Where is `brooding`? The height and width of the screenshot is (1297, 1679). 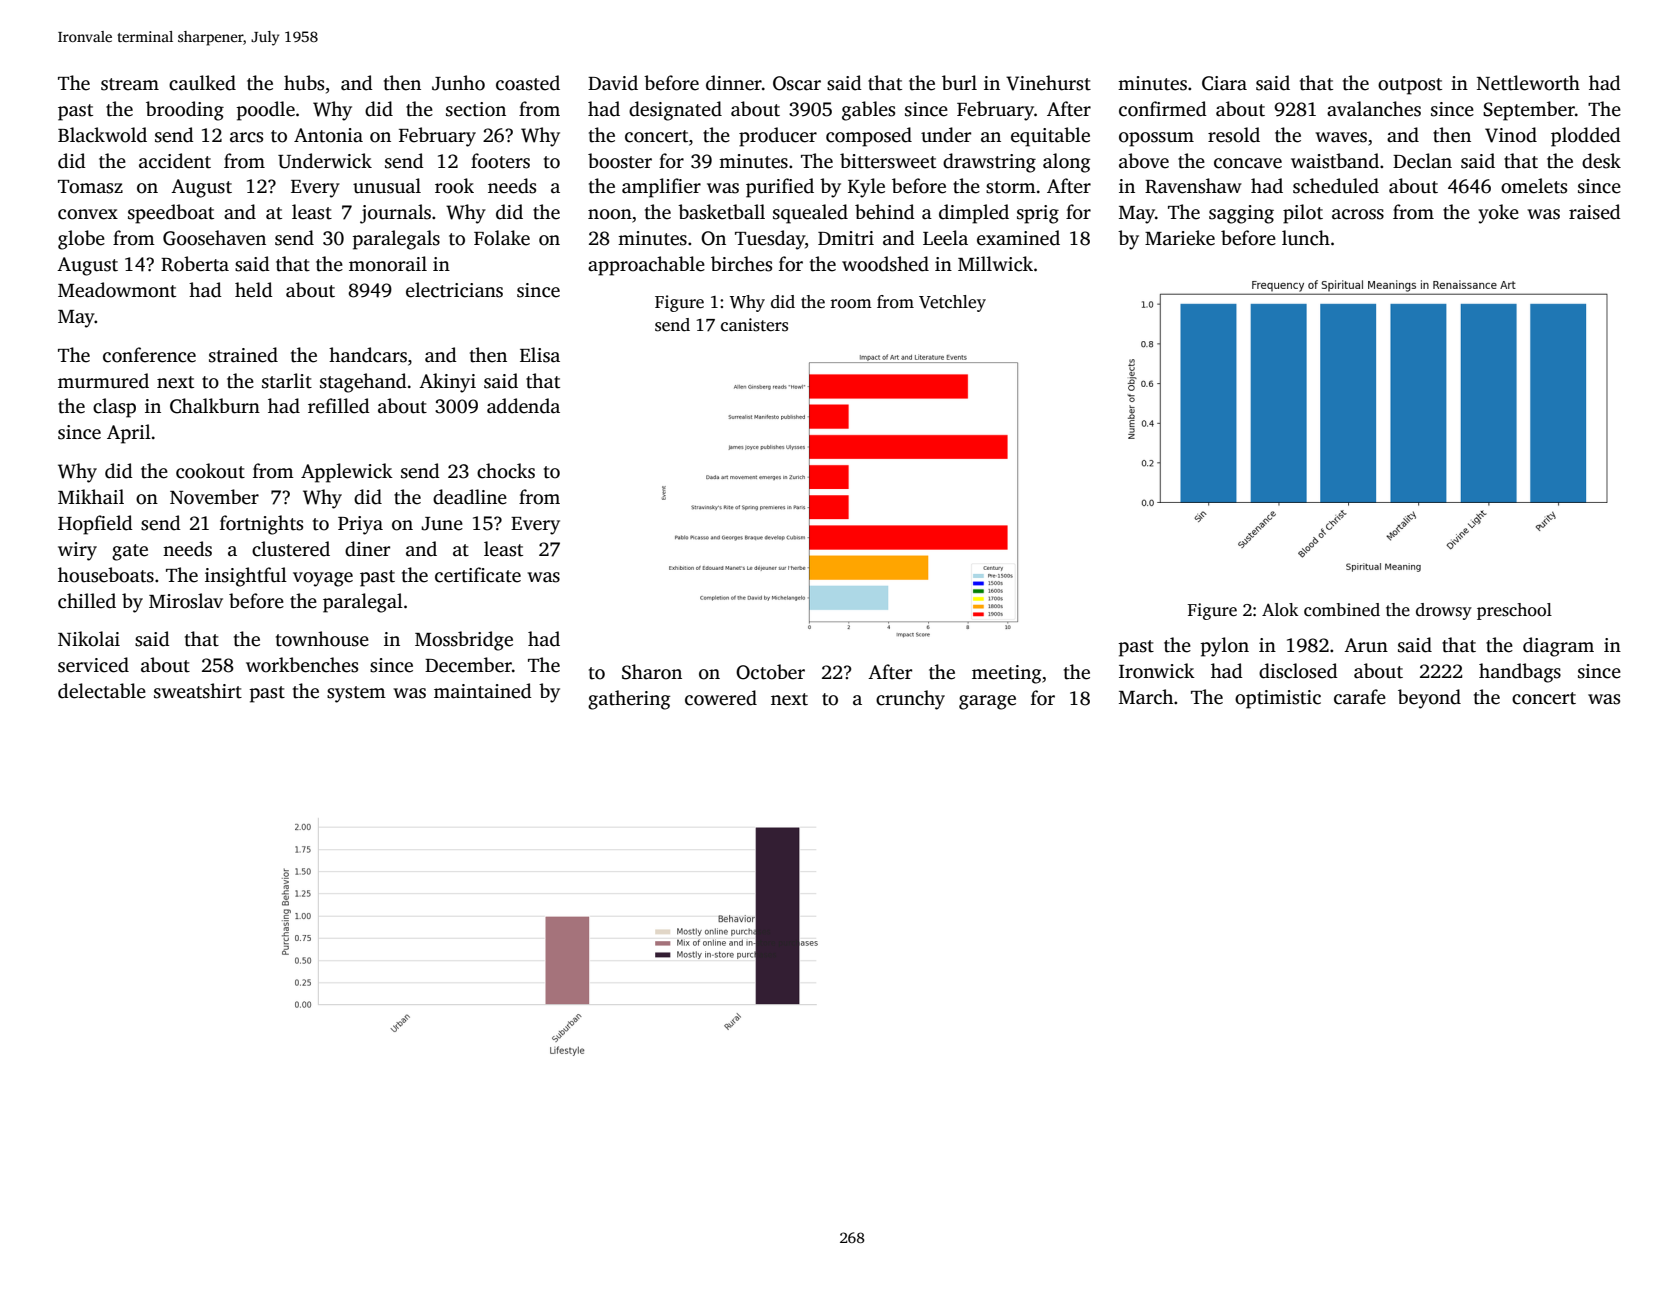
brooding is located at coordinates (185, 111).
